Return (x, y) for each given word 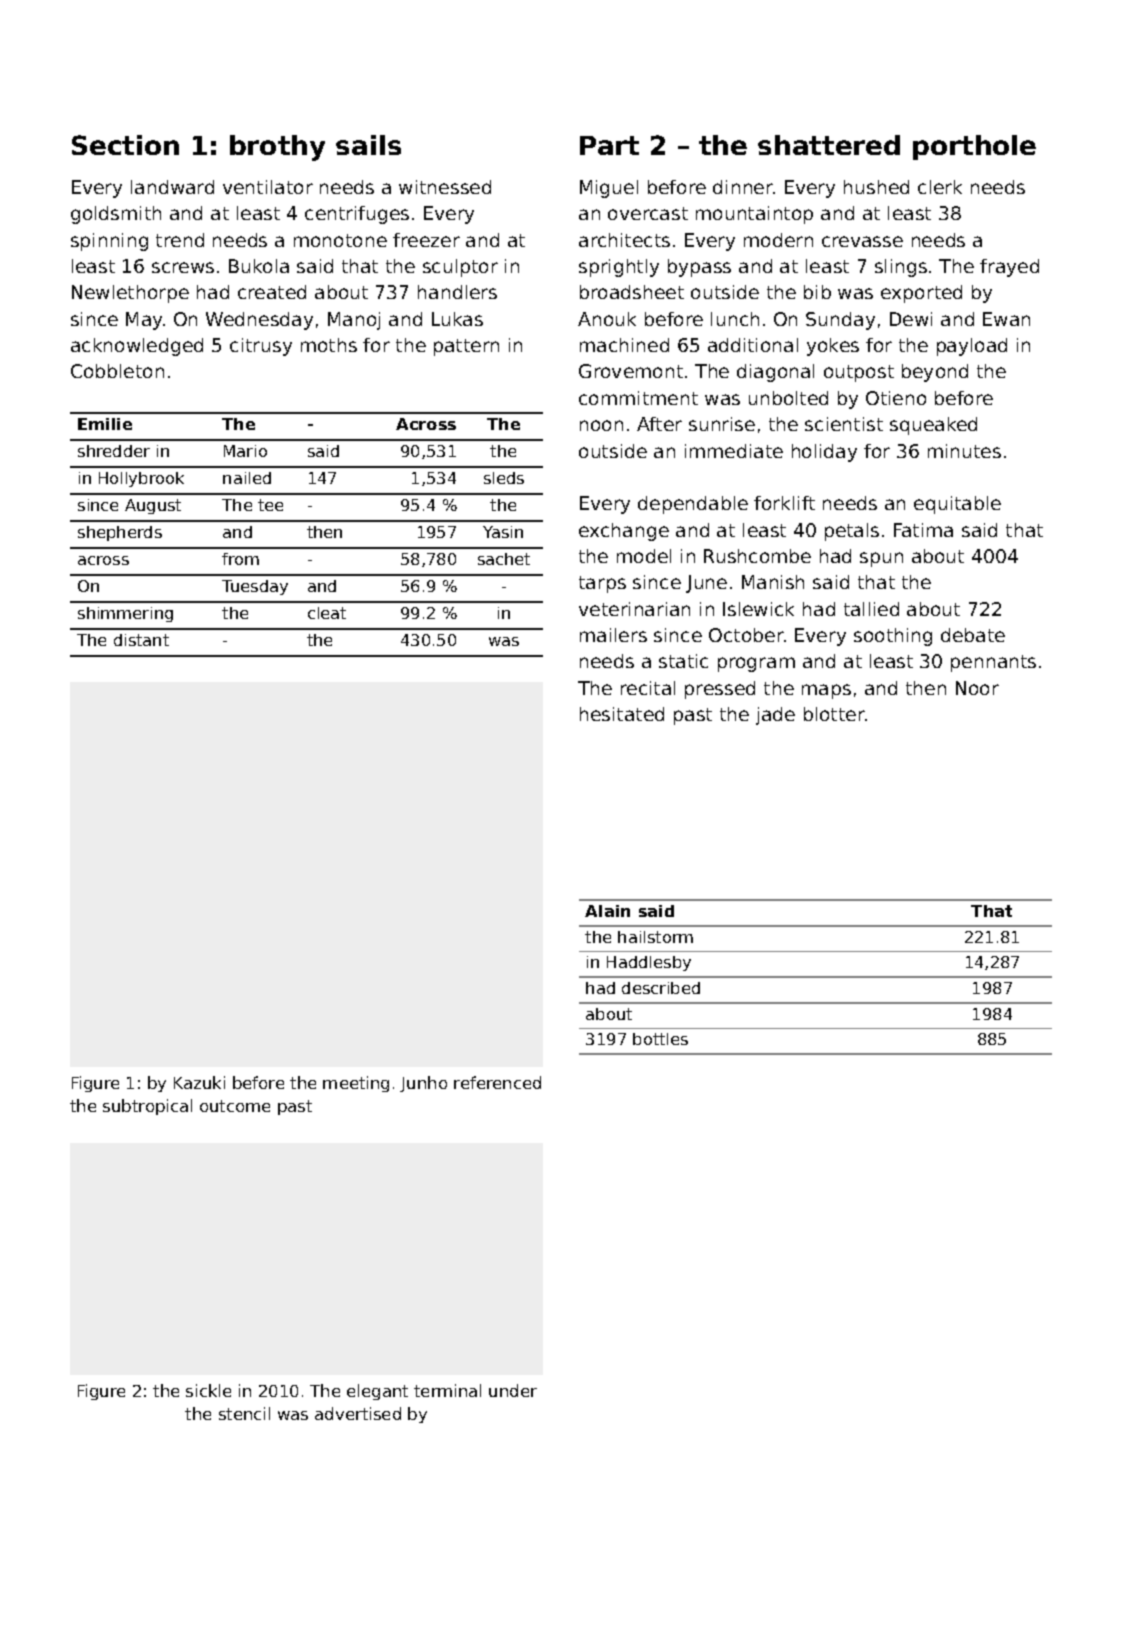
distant (141, 640)
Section (125, 145)
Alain (607, 911)
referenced (497, 1082)
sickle (208, 1390)
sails (368, 145)
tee (270, 505)
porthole (974, 147)
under (513, 1390)
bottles (660, 1039)
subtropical (147, 1107)
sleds (504, 478)
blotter (834, 714)
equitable (957, 505)
